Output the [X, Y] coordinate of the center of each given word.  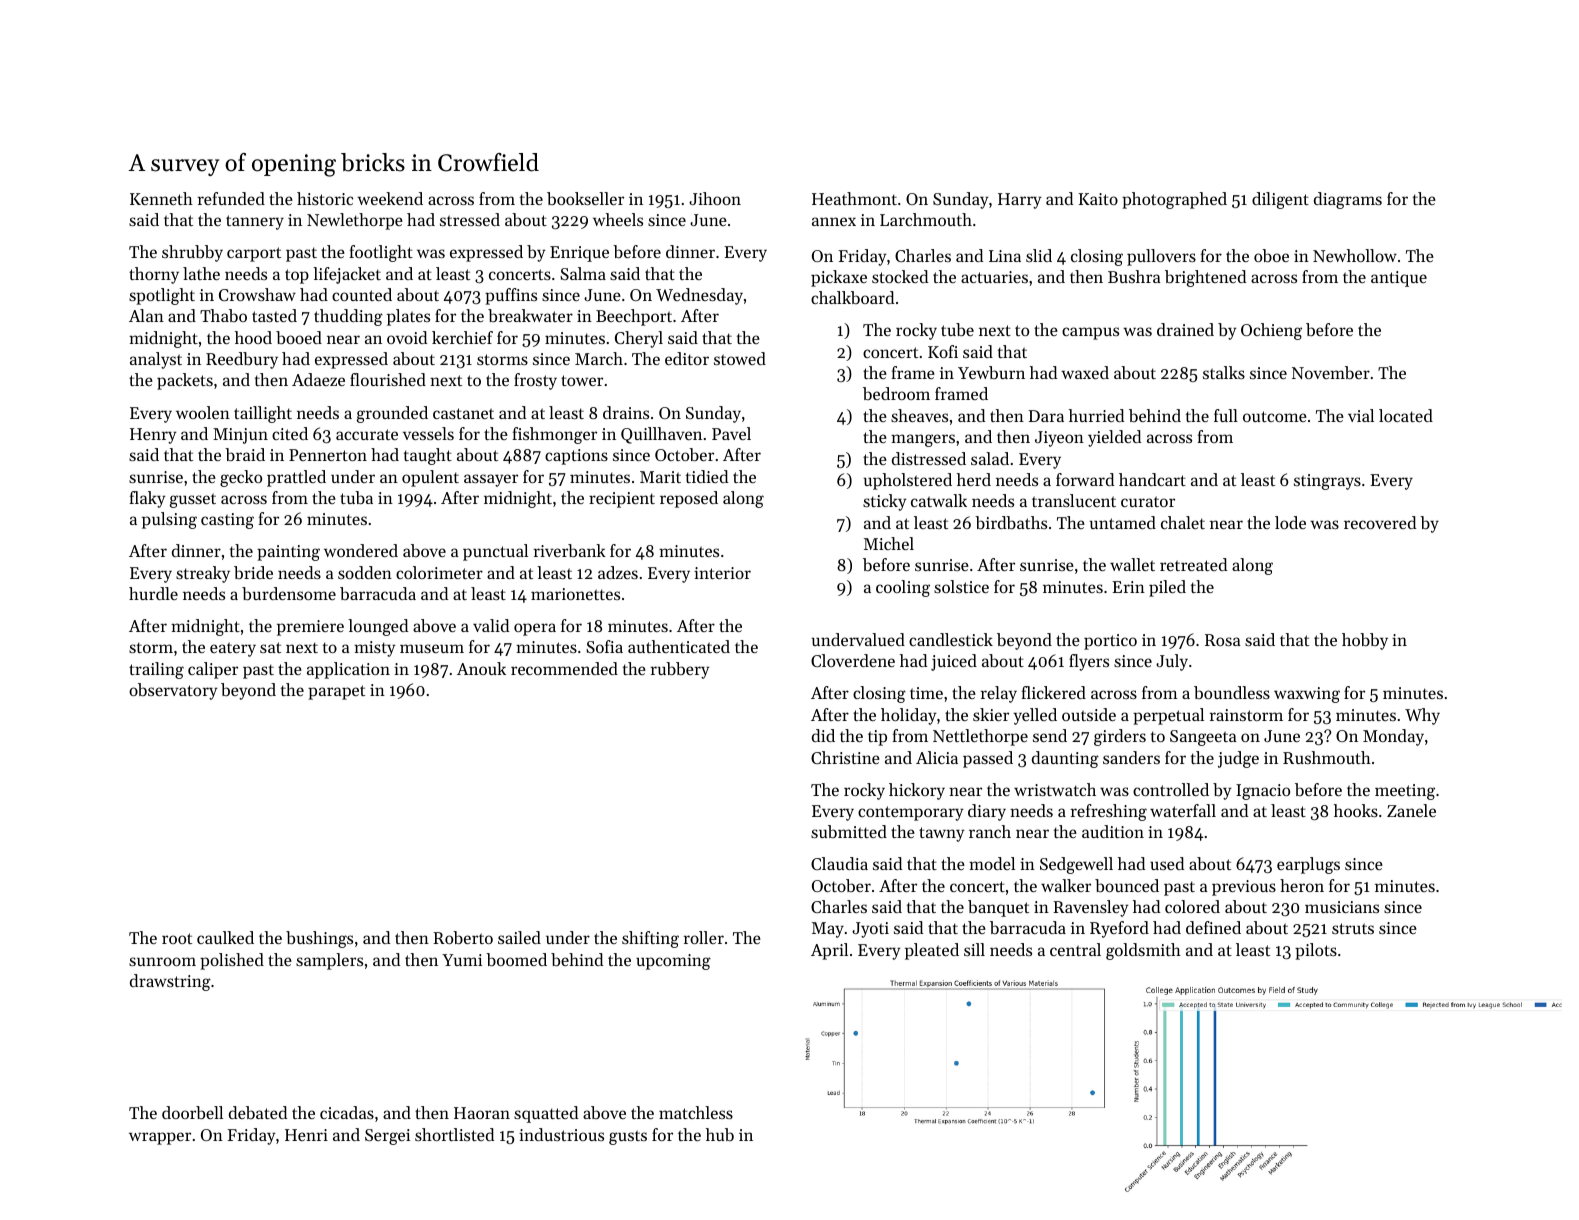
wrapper [160, 1138]
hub [720, 1134]
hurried [1096, 415]
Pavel [731, 433]
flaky [147, 499]
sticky [885, 502]
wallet [1132, 564]
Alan [146, 315]
